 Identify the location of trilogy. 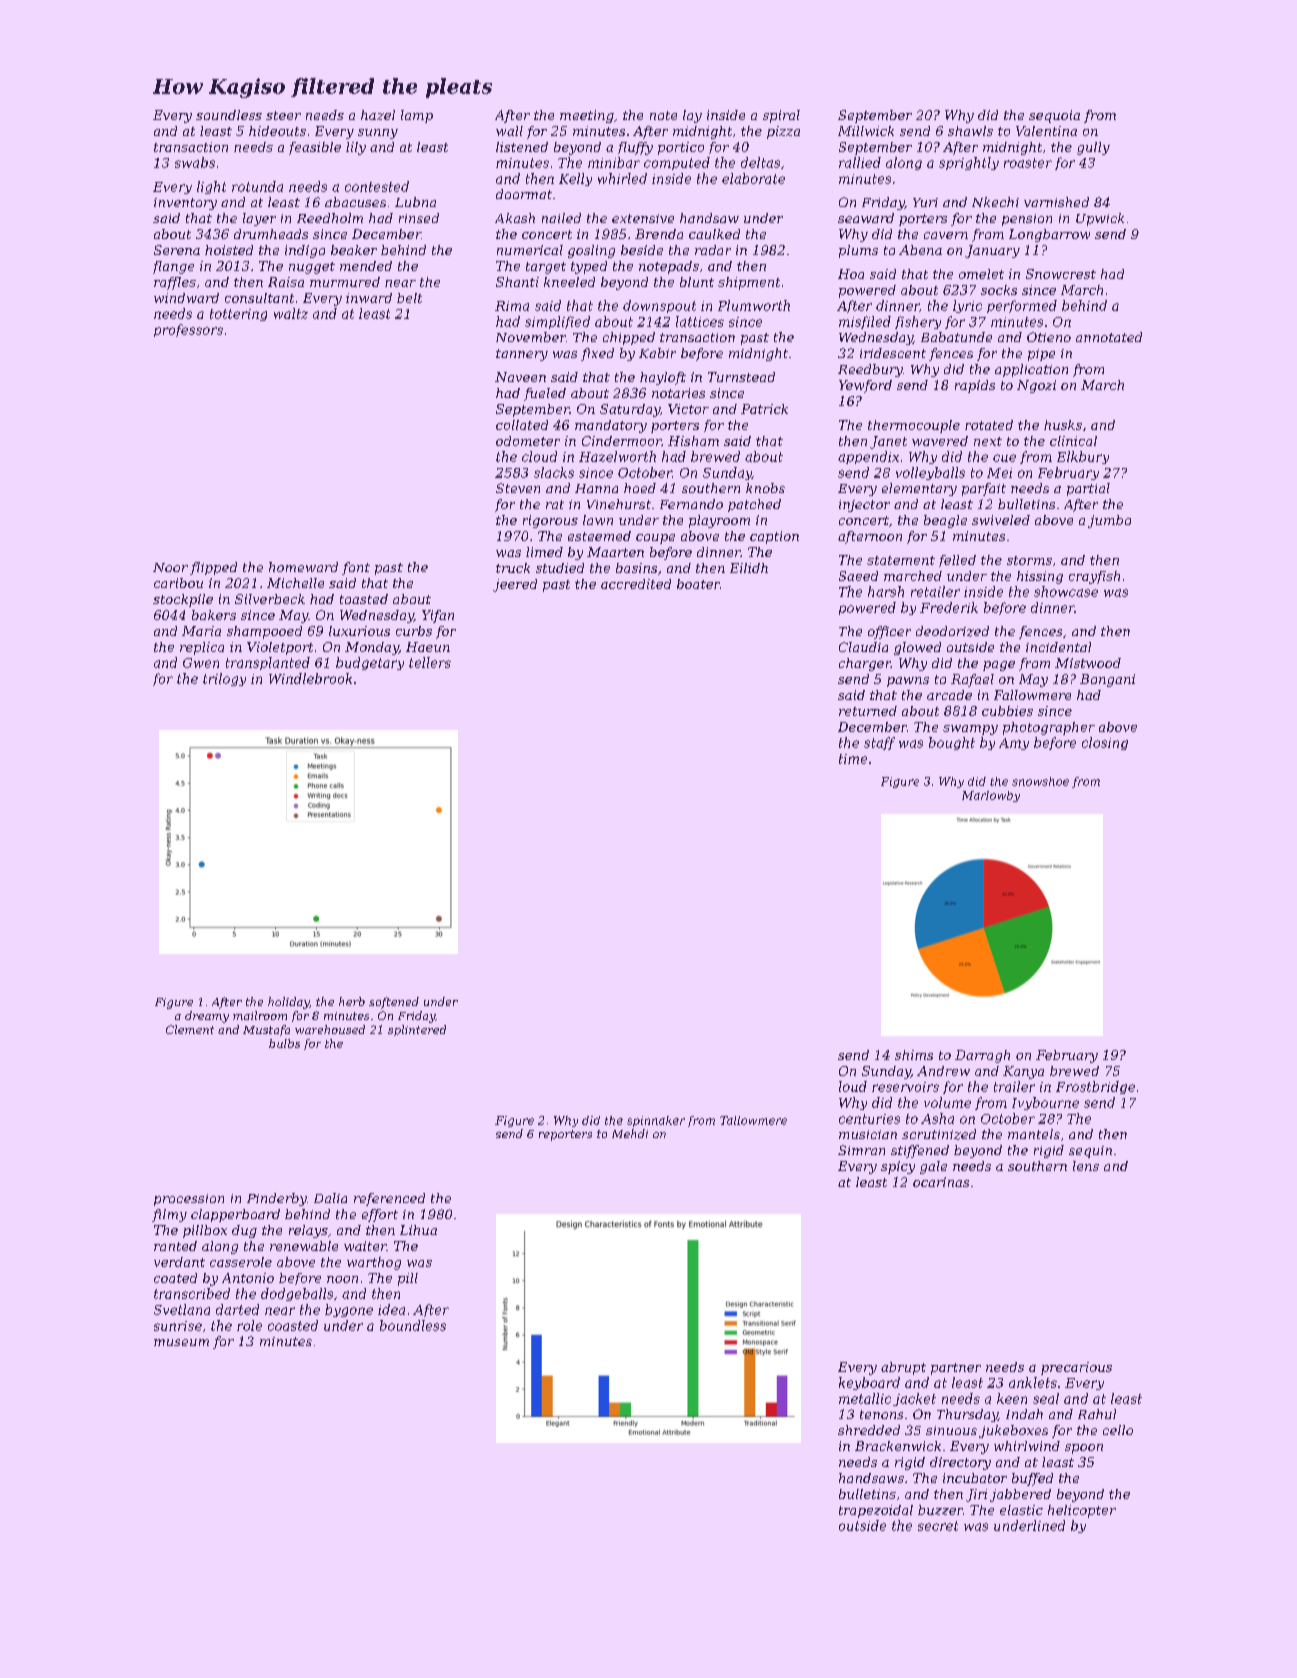
(224, 679).
